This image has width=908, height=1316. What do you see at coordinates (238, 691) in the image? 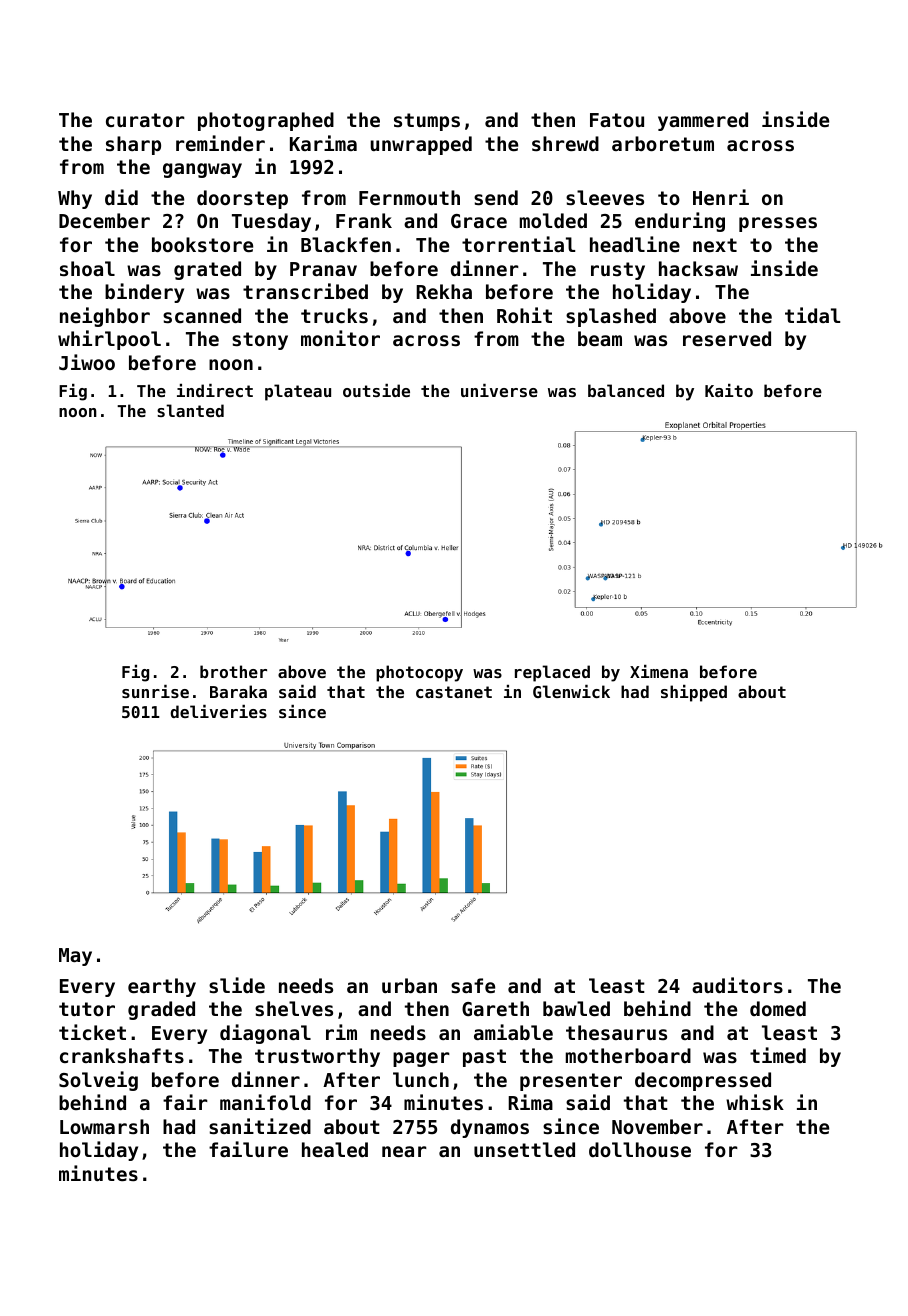
I see `Baraka` at bounding box center [238, 691].
